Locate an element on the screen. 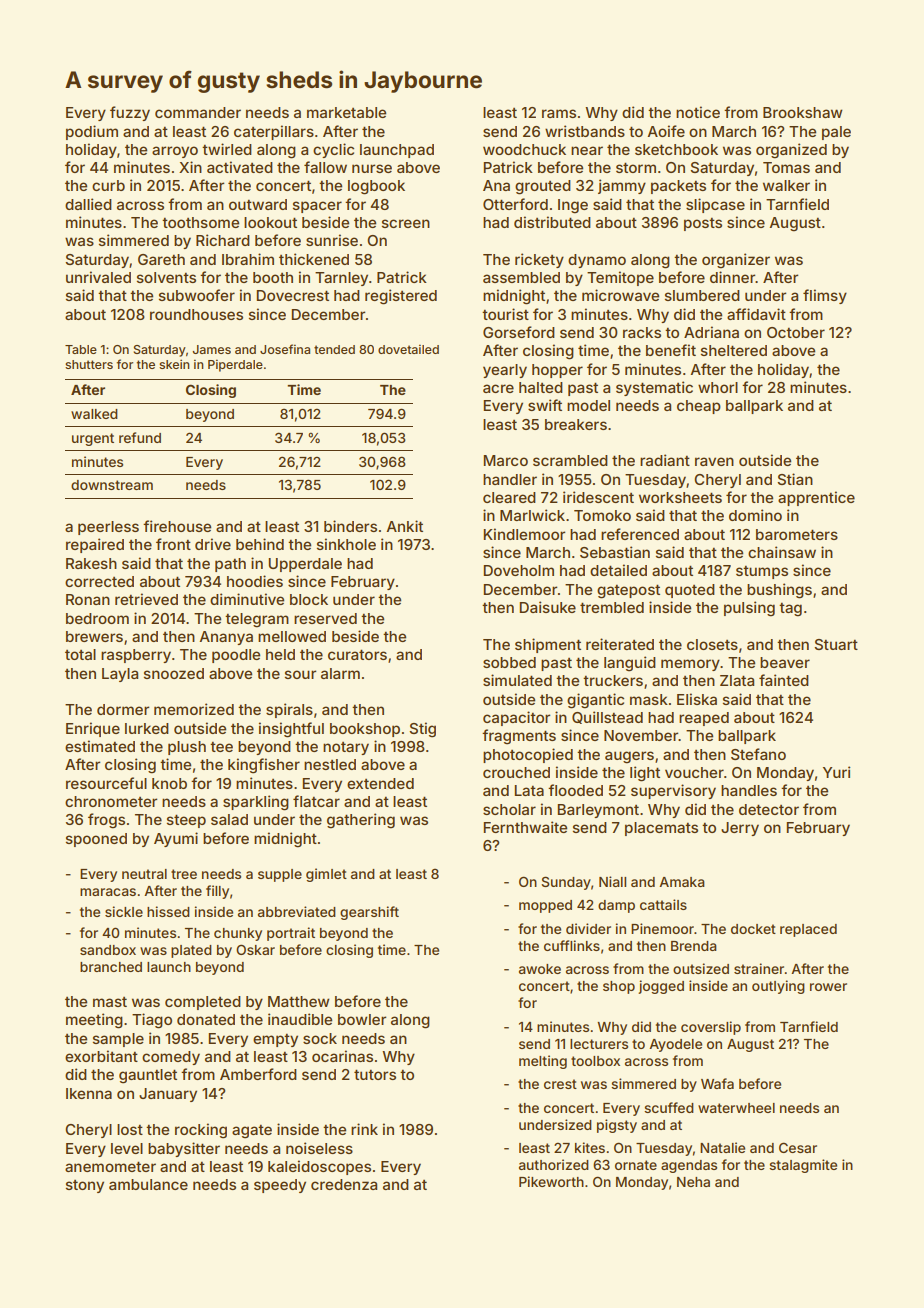 The height and width of the screenshot is (1308, 924). curators is located at coordinates (357, 654).
